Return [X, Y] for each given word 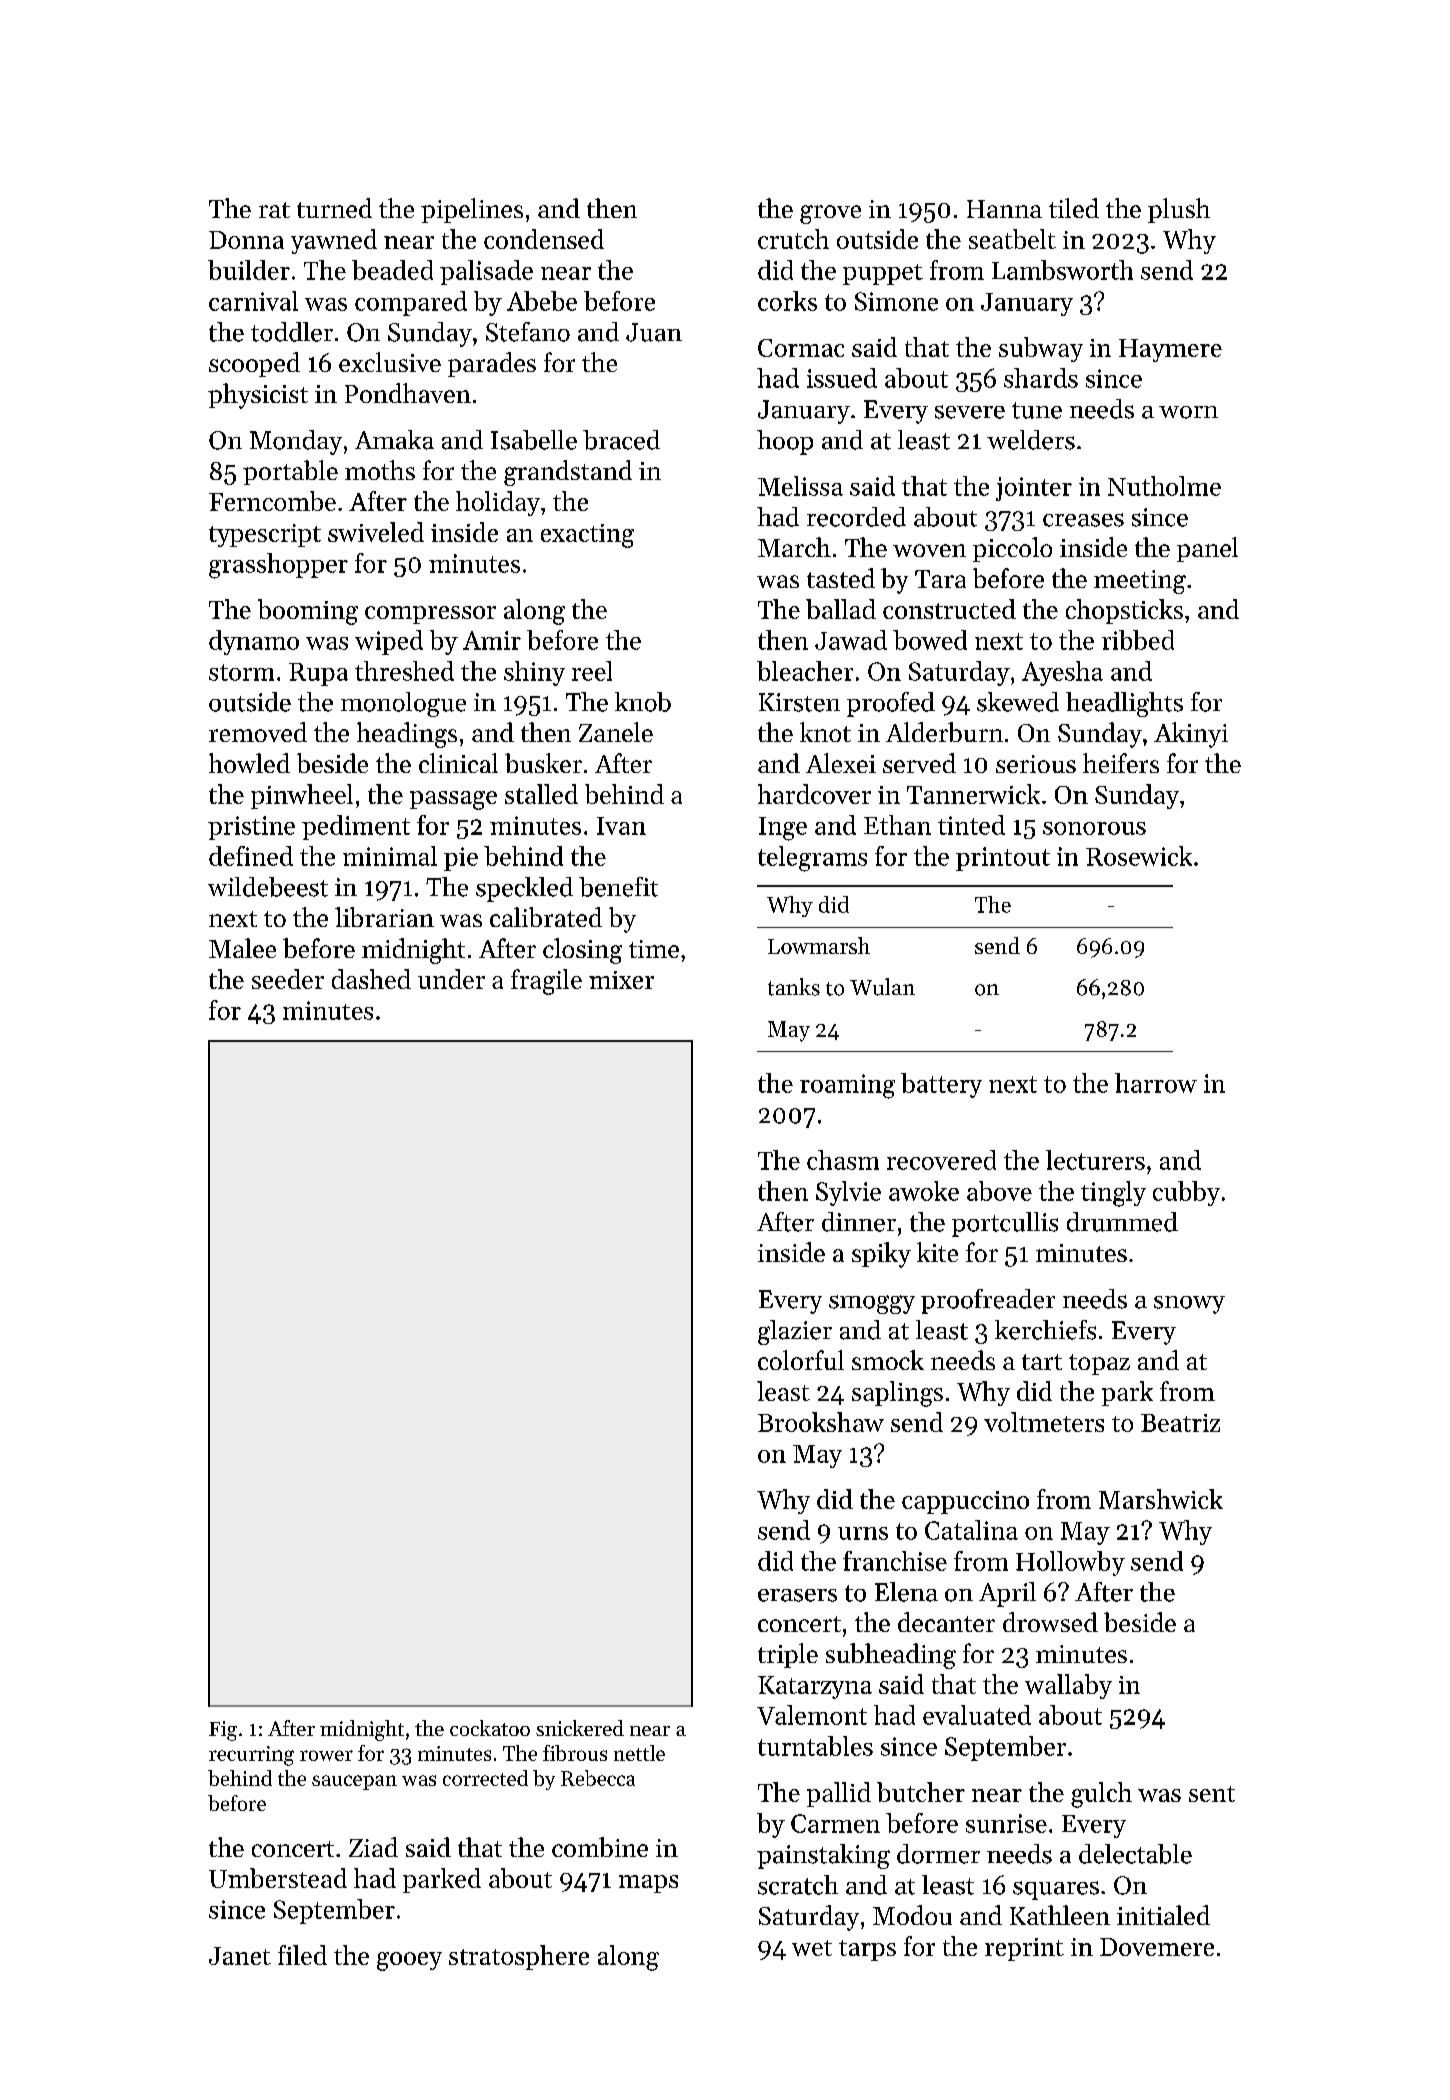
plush [1179, 210]
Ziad [373, 1847]
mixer [621, 980]
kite [937, 1252]
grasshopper [278, 566]
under [451, 979]
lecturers [1095, 1160]
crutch [793, 239]
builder [249, 270]
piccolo [1012, 549]
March [794, 547]
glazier [795, 1332]
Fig [223, 1731]
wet [812, 1948]
